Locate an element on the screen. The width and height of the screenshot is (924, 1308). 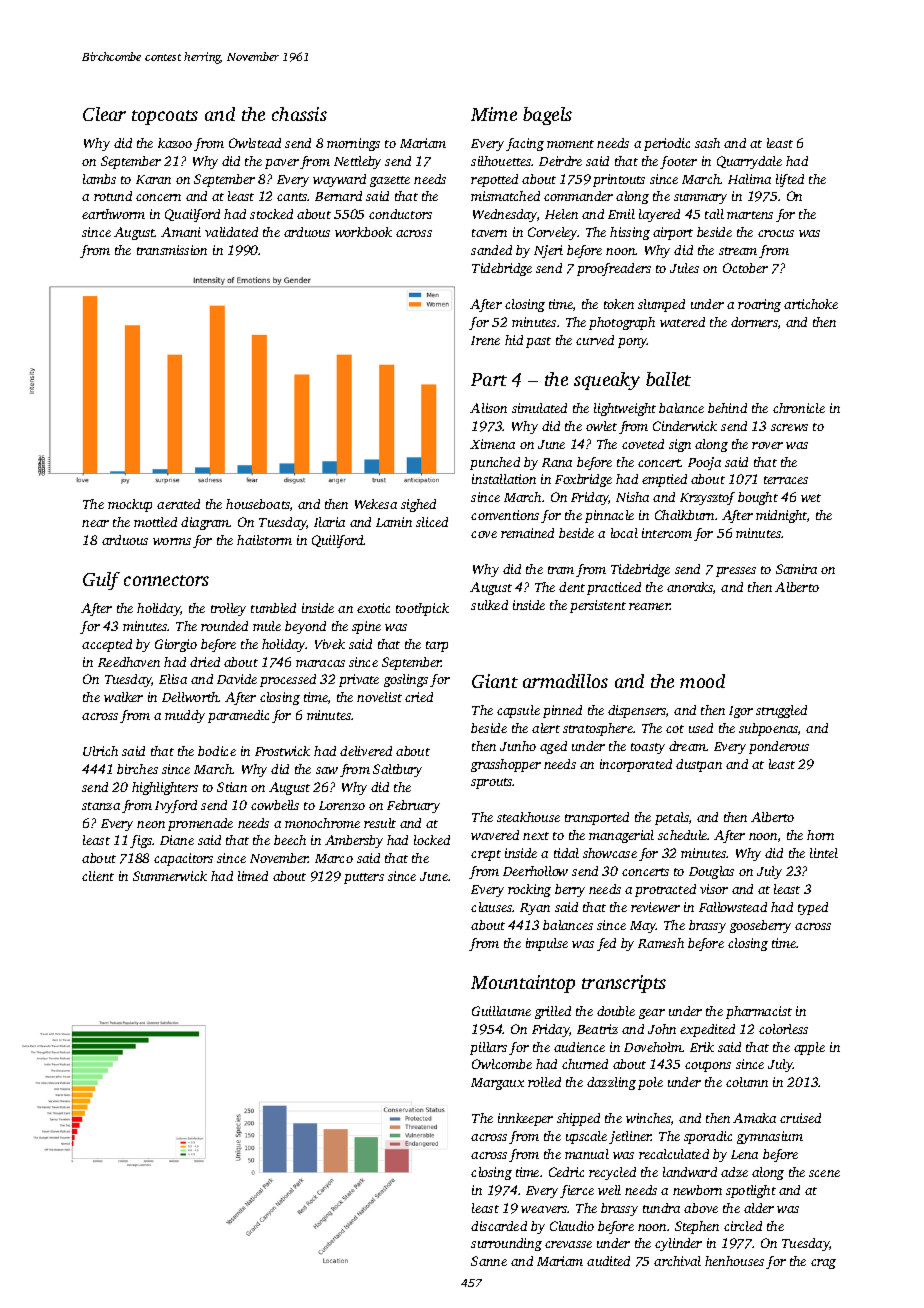
locked is located at coordinates (432, 840).
